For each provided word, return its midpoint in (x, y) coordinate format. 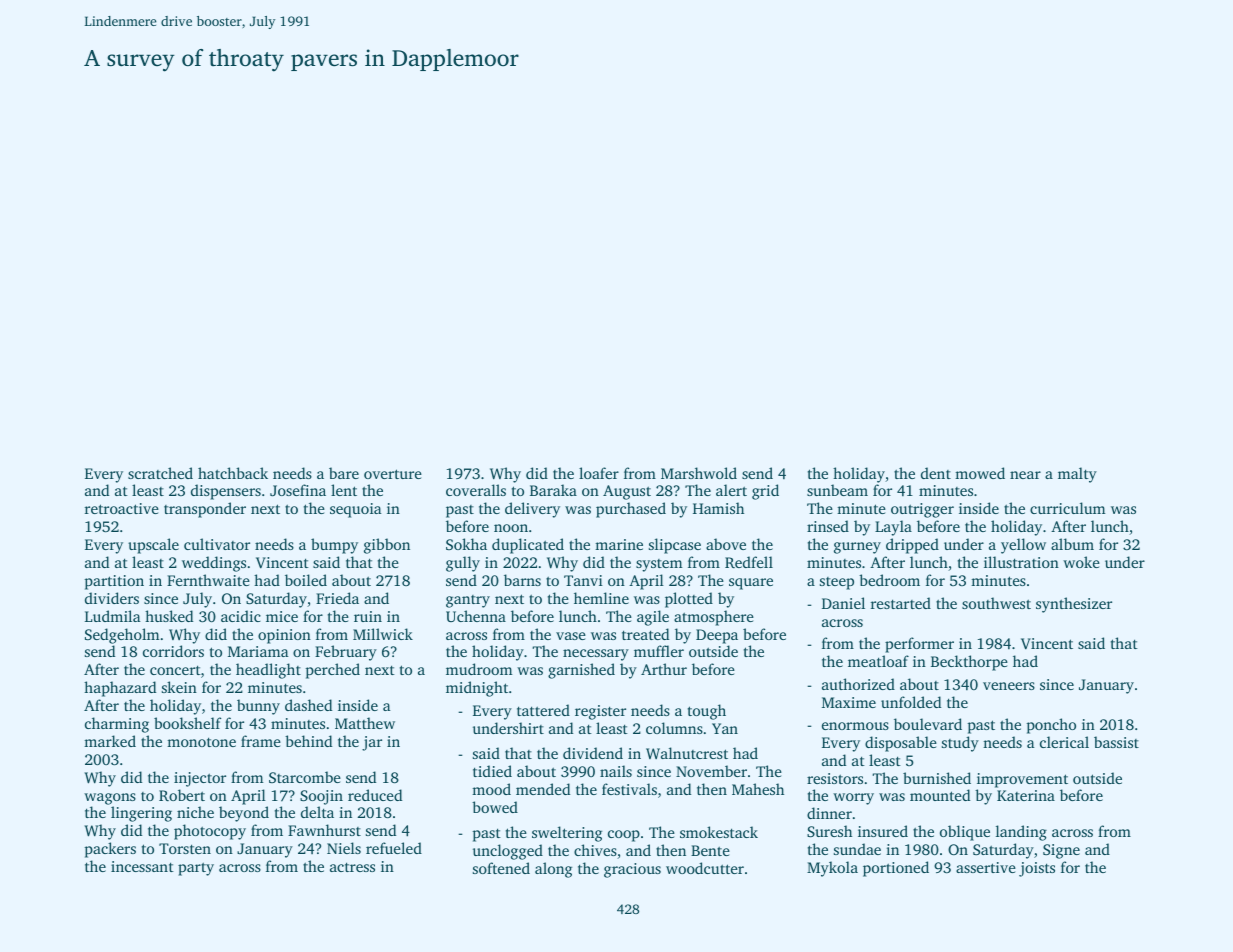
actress (352, 867)
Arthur (664, 669)
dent (936, 473)
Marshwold (699, 473)
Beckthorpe (969, 663)
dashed (308, 705)
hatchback (233, 473)
